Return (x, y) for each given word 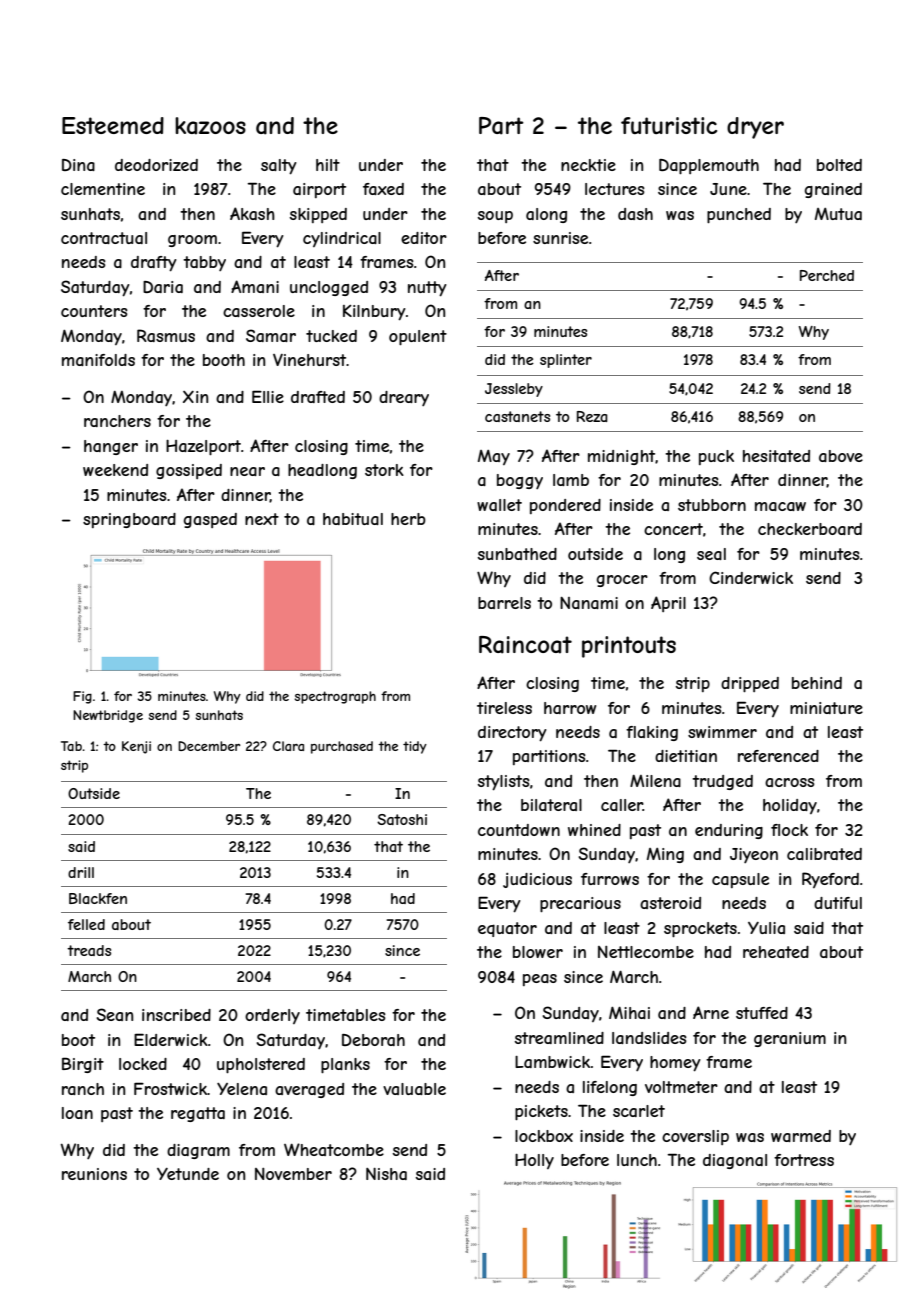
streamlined (559, 1038)
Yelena (242, 1089)
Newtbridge (108, 716)
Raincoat (525, 645)
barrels (504, 603)
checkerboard (810, 529)
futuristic (669, 125)
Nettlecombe (646, 952)
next (262, 519)
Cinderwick (751, 577)
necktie (588, 165)
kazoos (210, 126)
